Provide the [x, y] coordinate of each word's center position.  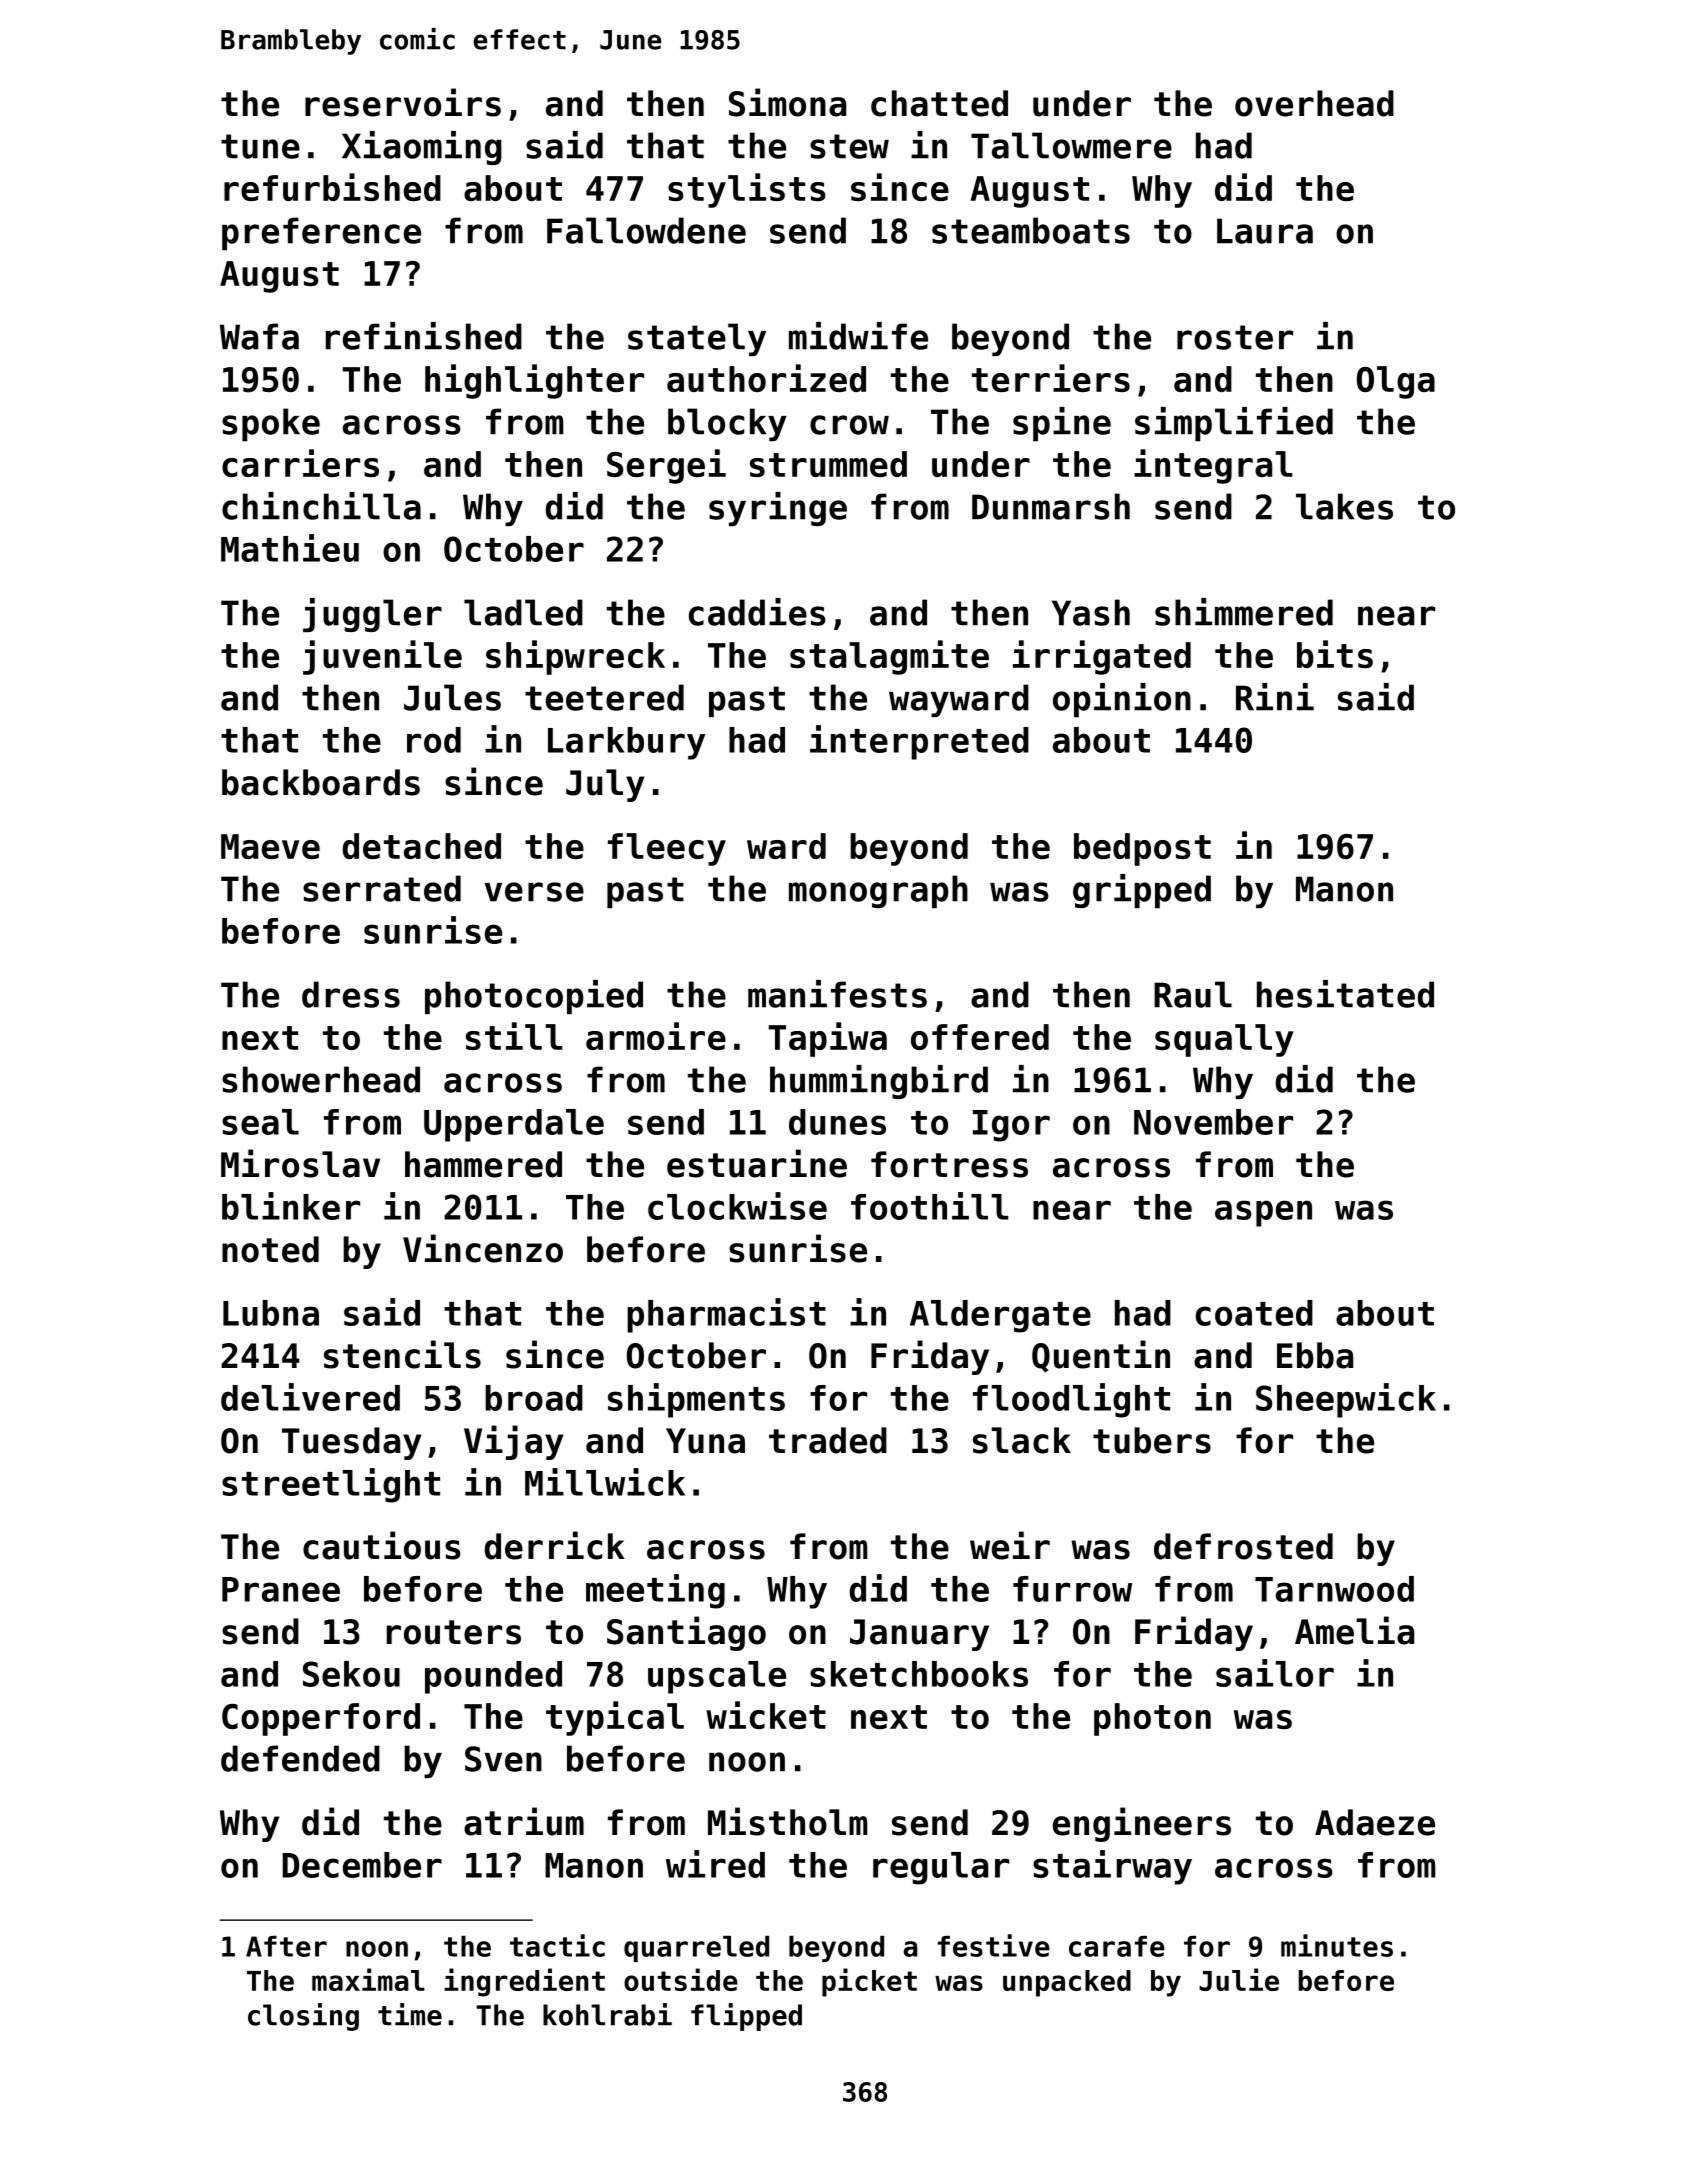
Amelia [1354, 1630]
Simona [787, 102]
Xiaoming [422, 148]
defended [300, 1758]
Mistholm [788, 1821]
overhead [1314, 103]
